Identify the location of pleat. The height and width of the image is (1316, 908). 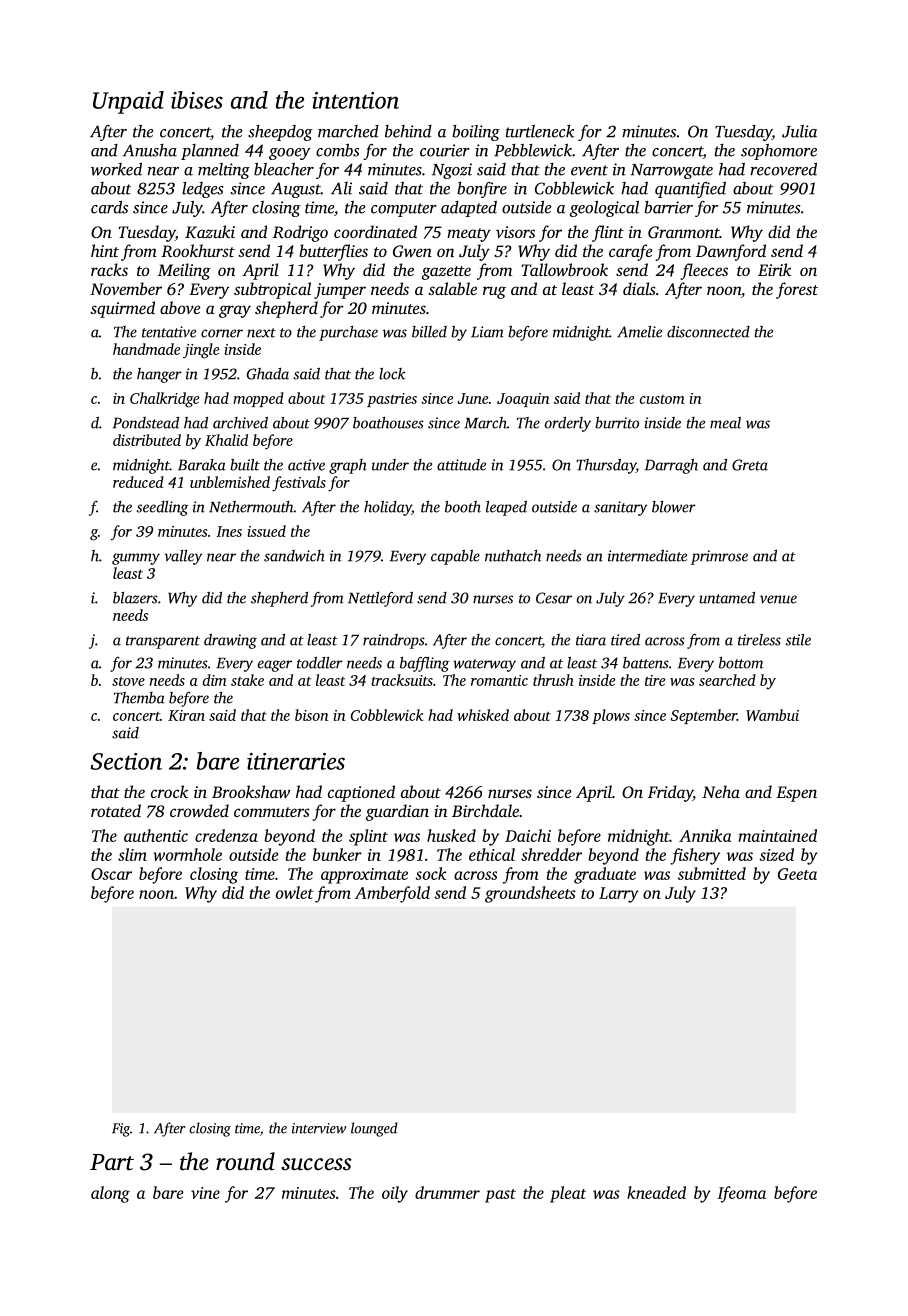
(568, 1194).
